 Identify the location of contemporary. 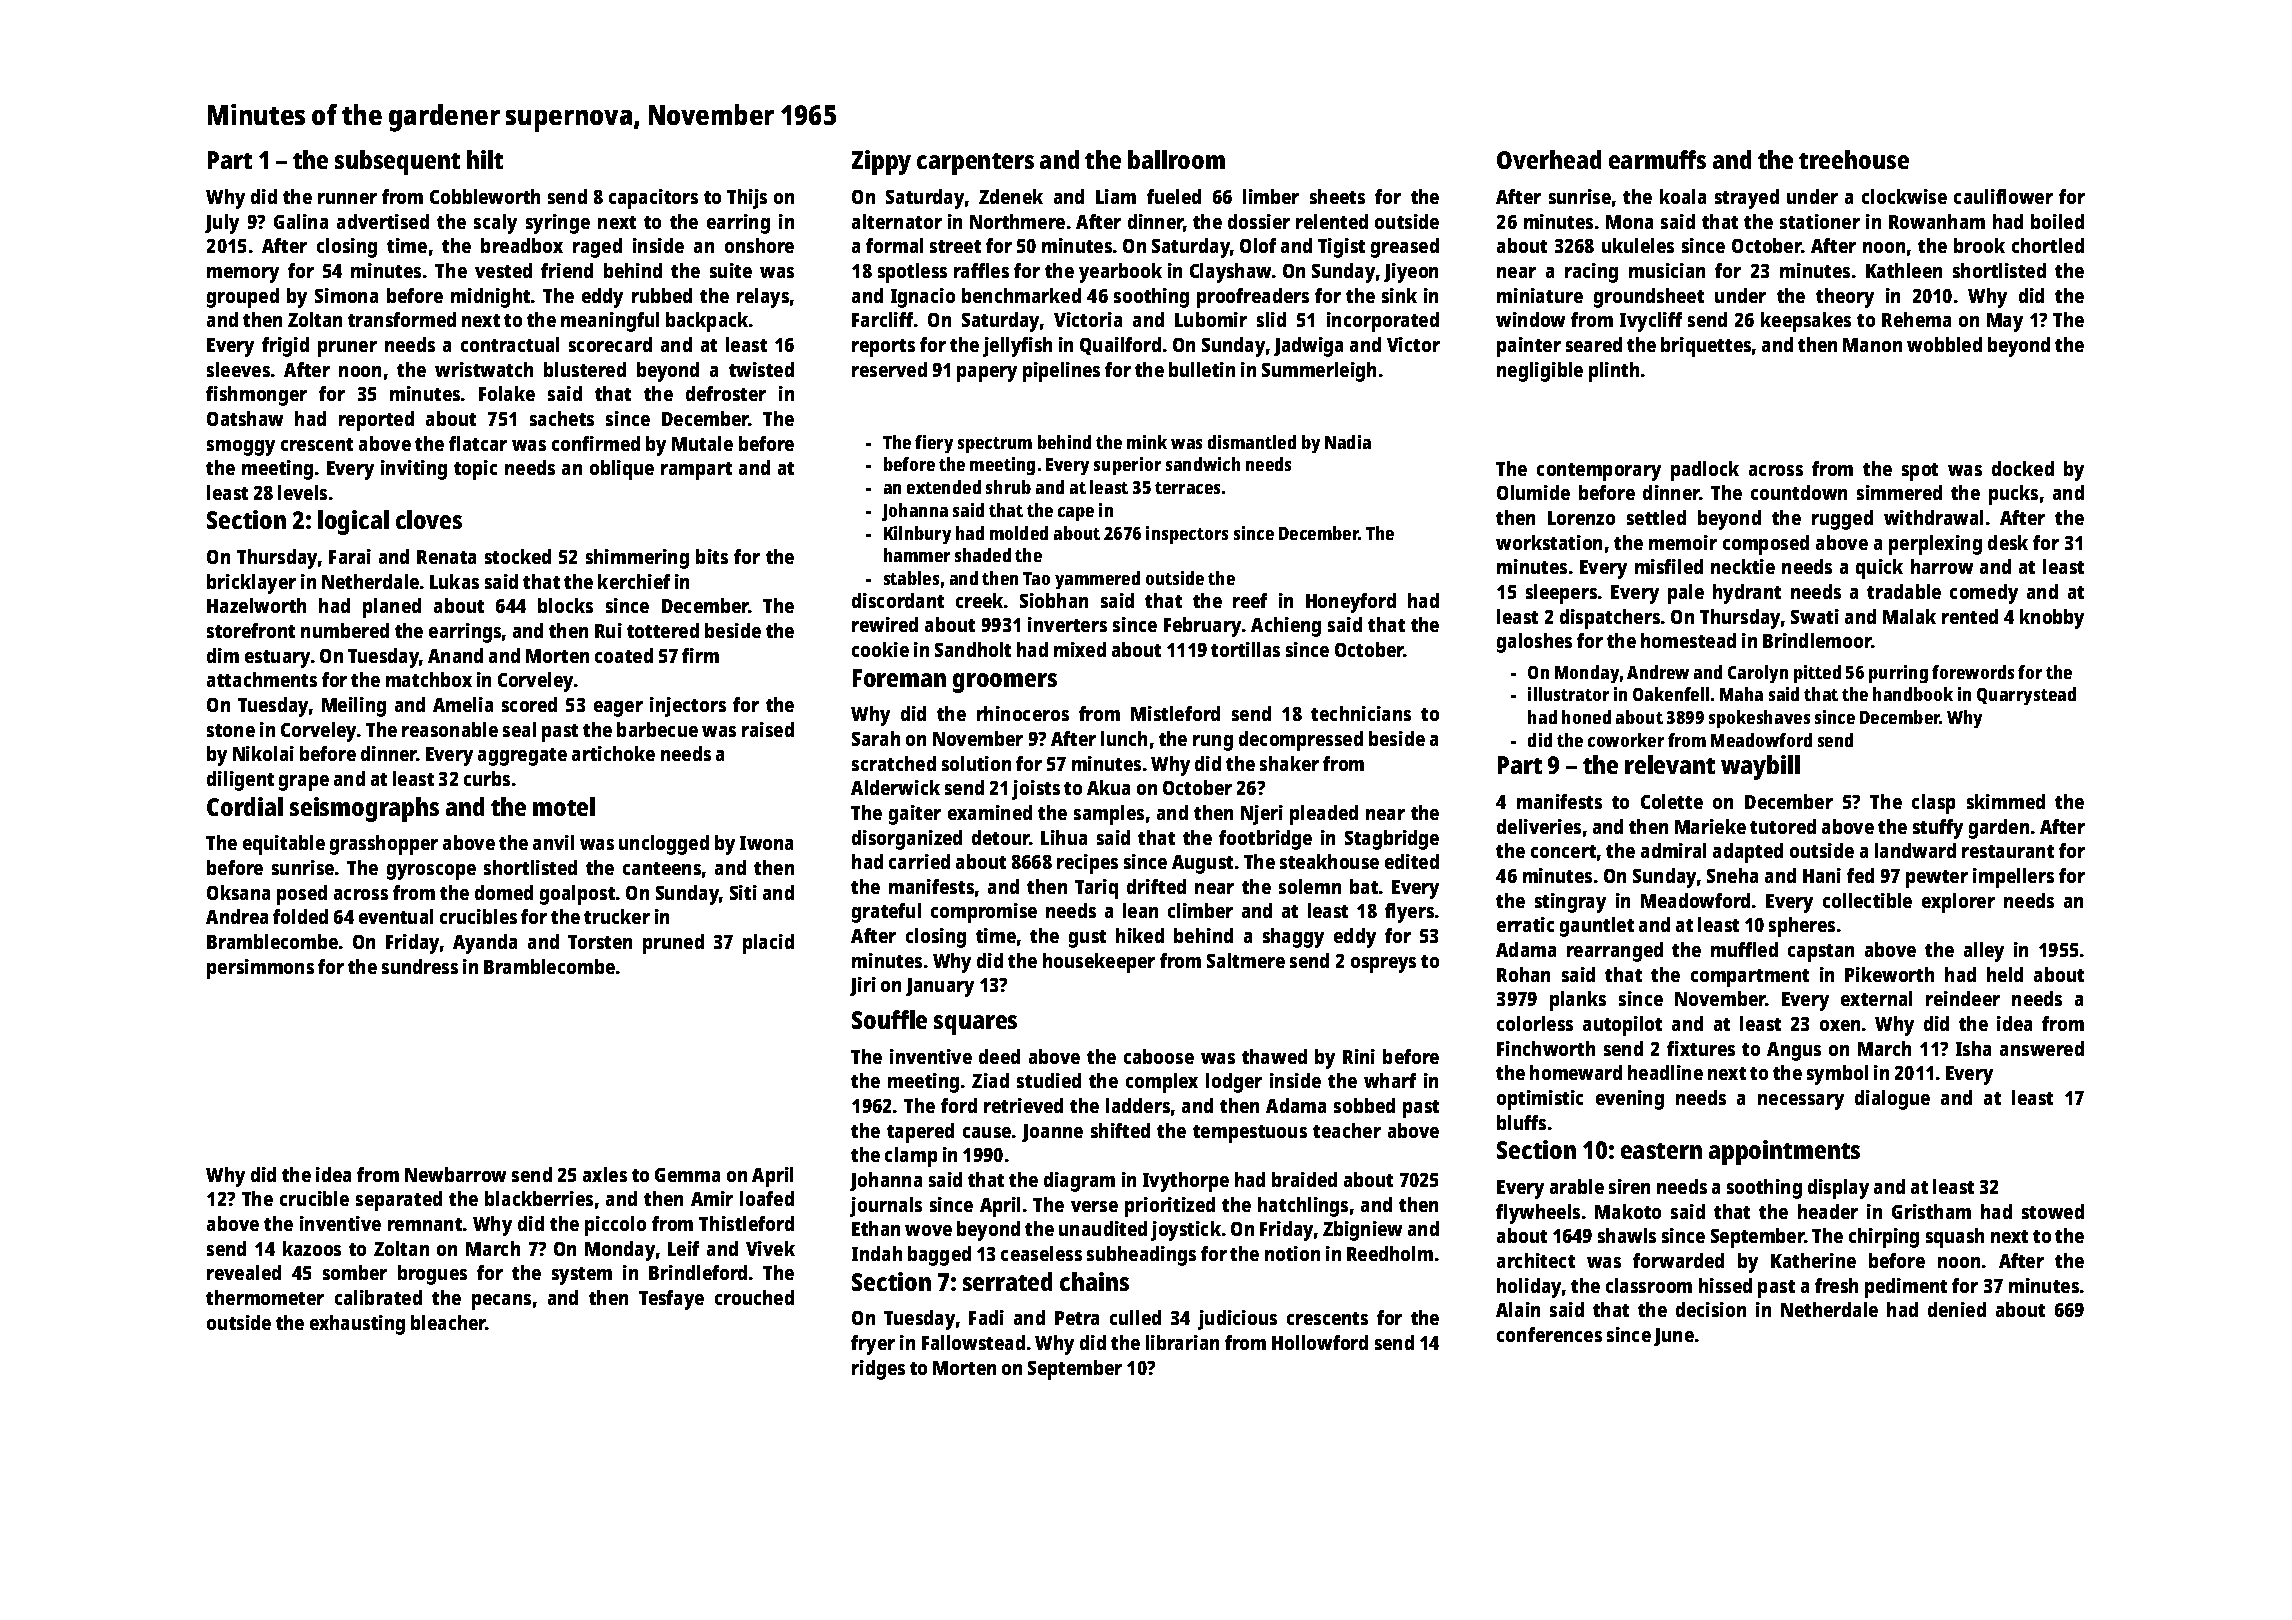
(1599, 472).
